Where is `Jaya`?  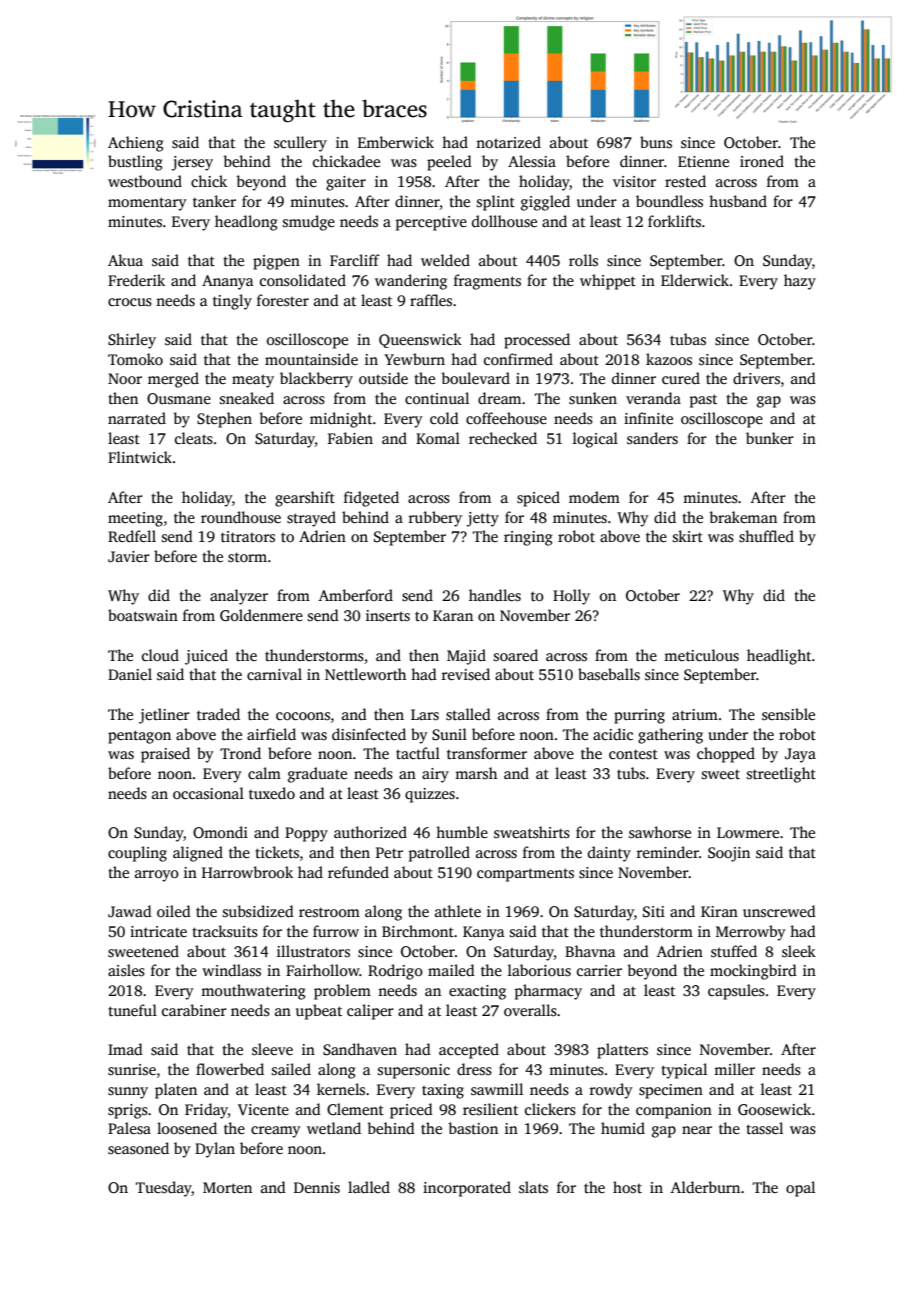
Jaya is located at coordinates (800, 755).
